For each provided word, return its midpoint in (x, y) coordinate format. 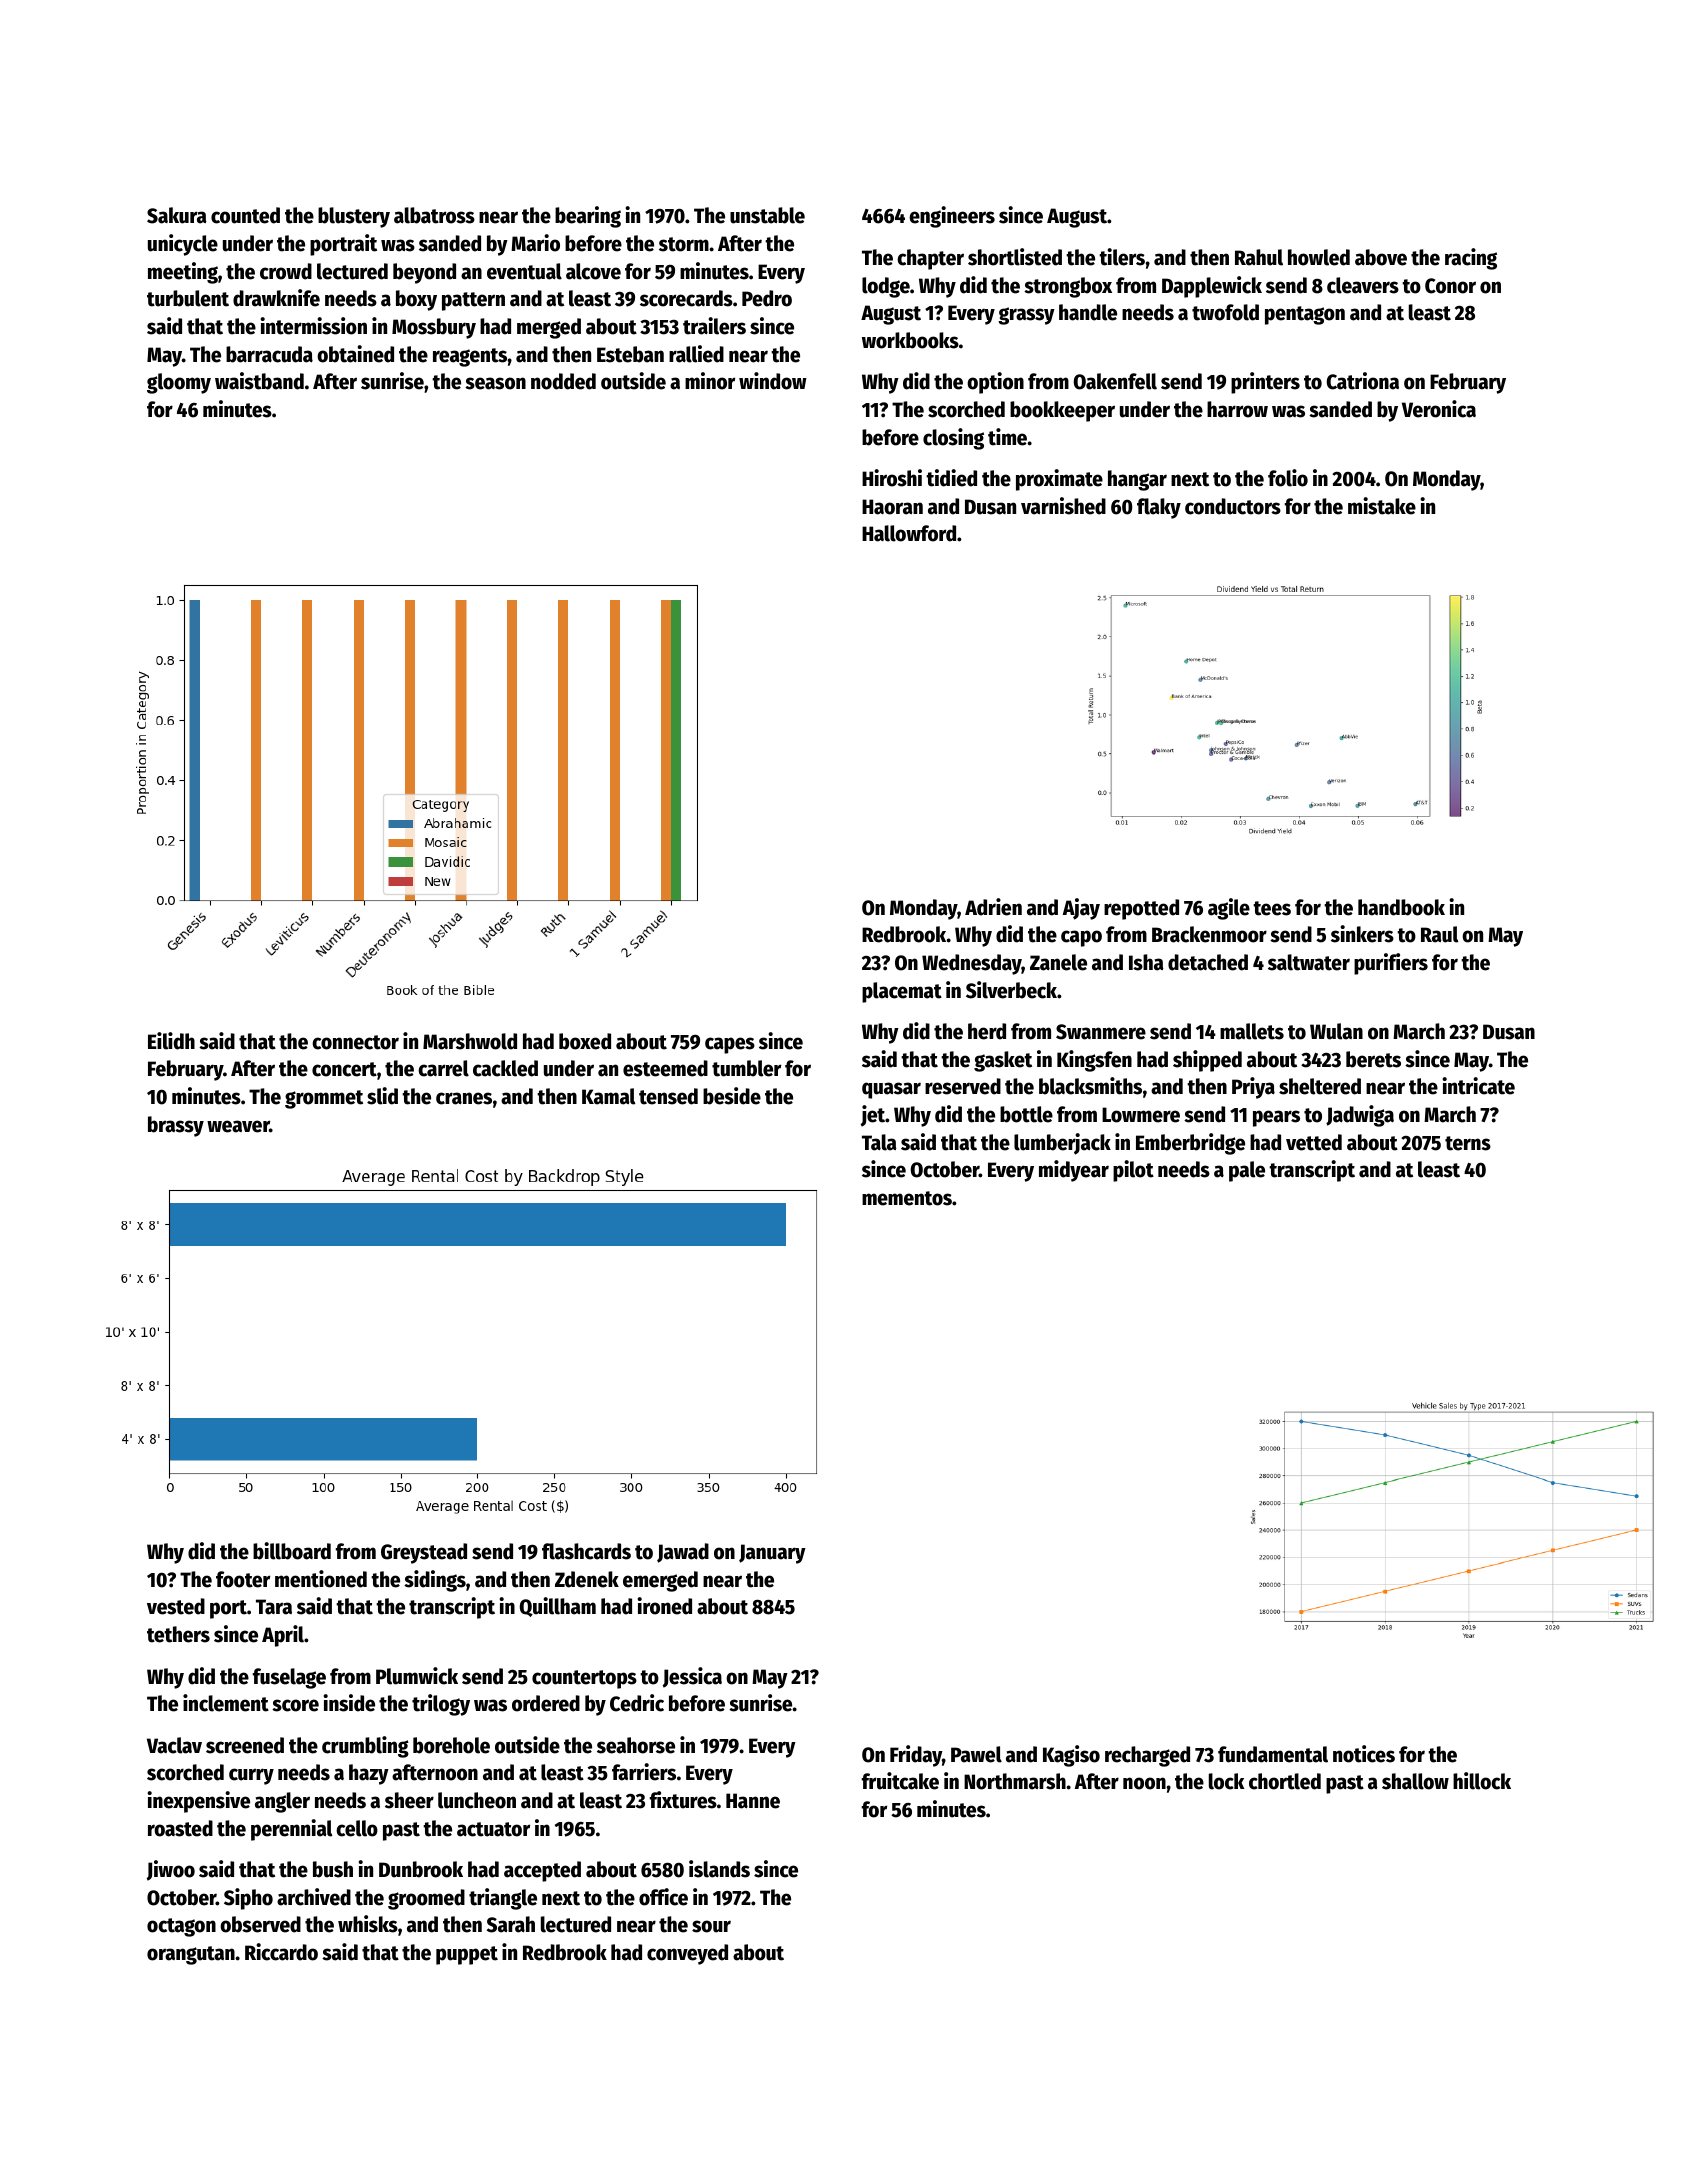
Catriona (1363, 381)
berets (1373, 1059)
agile (1229, 909)
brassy (176, 1126)
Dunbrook (421, 1869)
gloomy (179, 383)
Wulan (1336, 1031)
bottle (1026, 1114)
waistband (259, 381)
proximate (1059, 480)
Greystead (424, 1553)
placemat (902, 992)
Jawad (683, 1553)
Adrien (993, 907)
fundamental (1273, 1754)
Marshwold (470, 1041)
